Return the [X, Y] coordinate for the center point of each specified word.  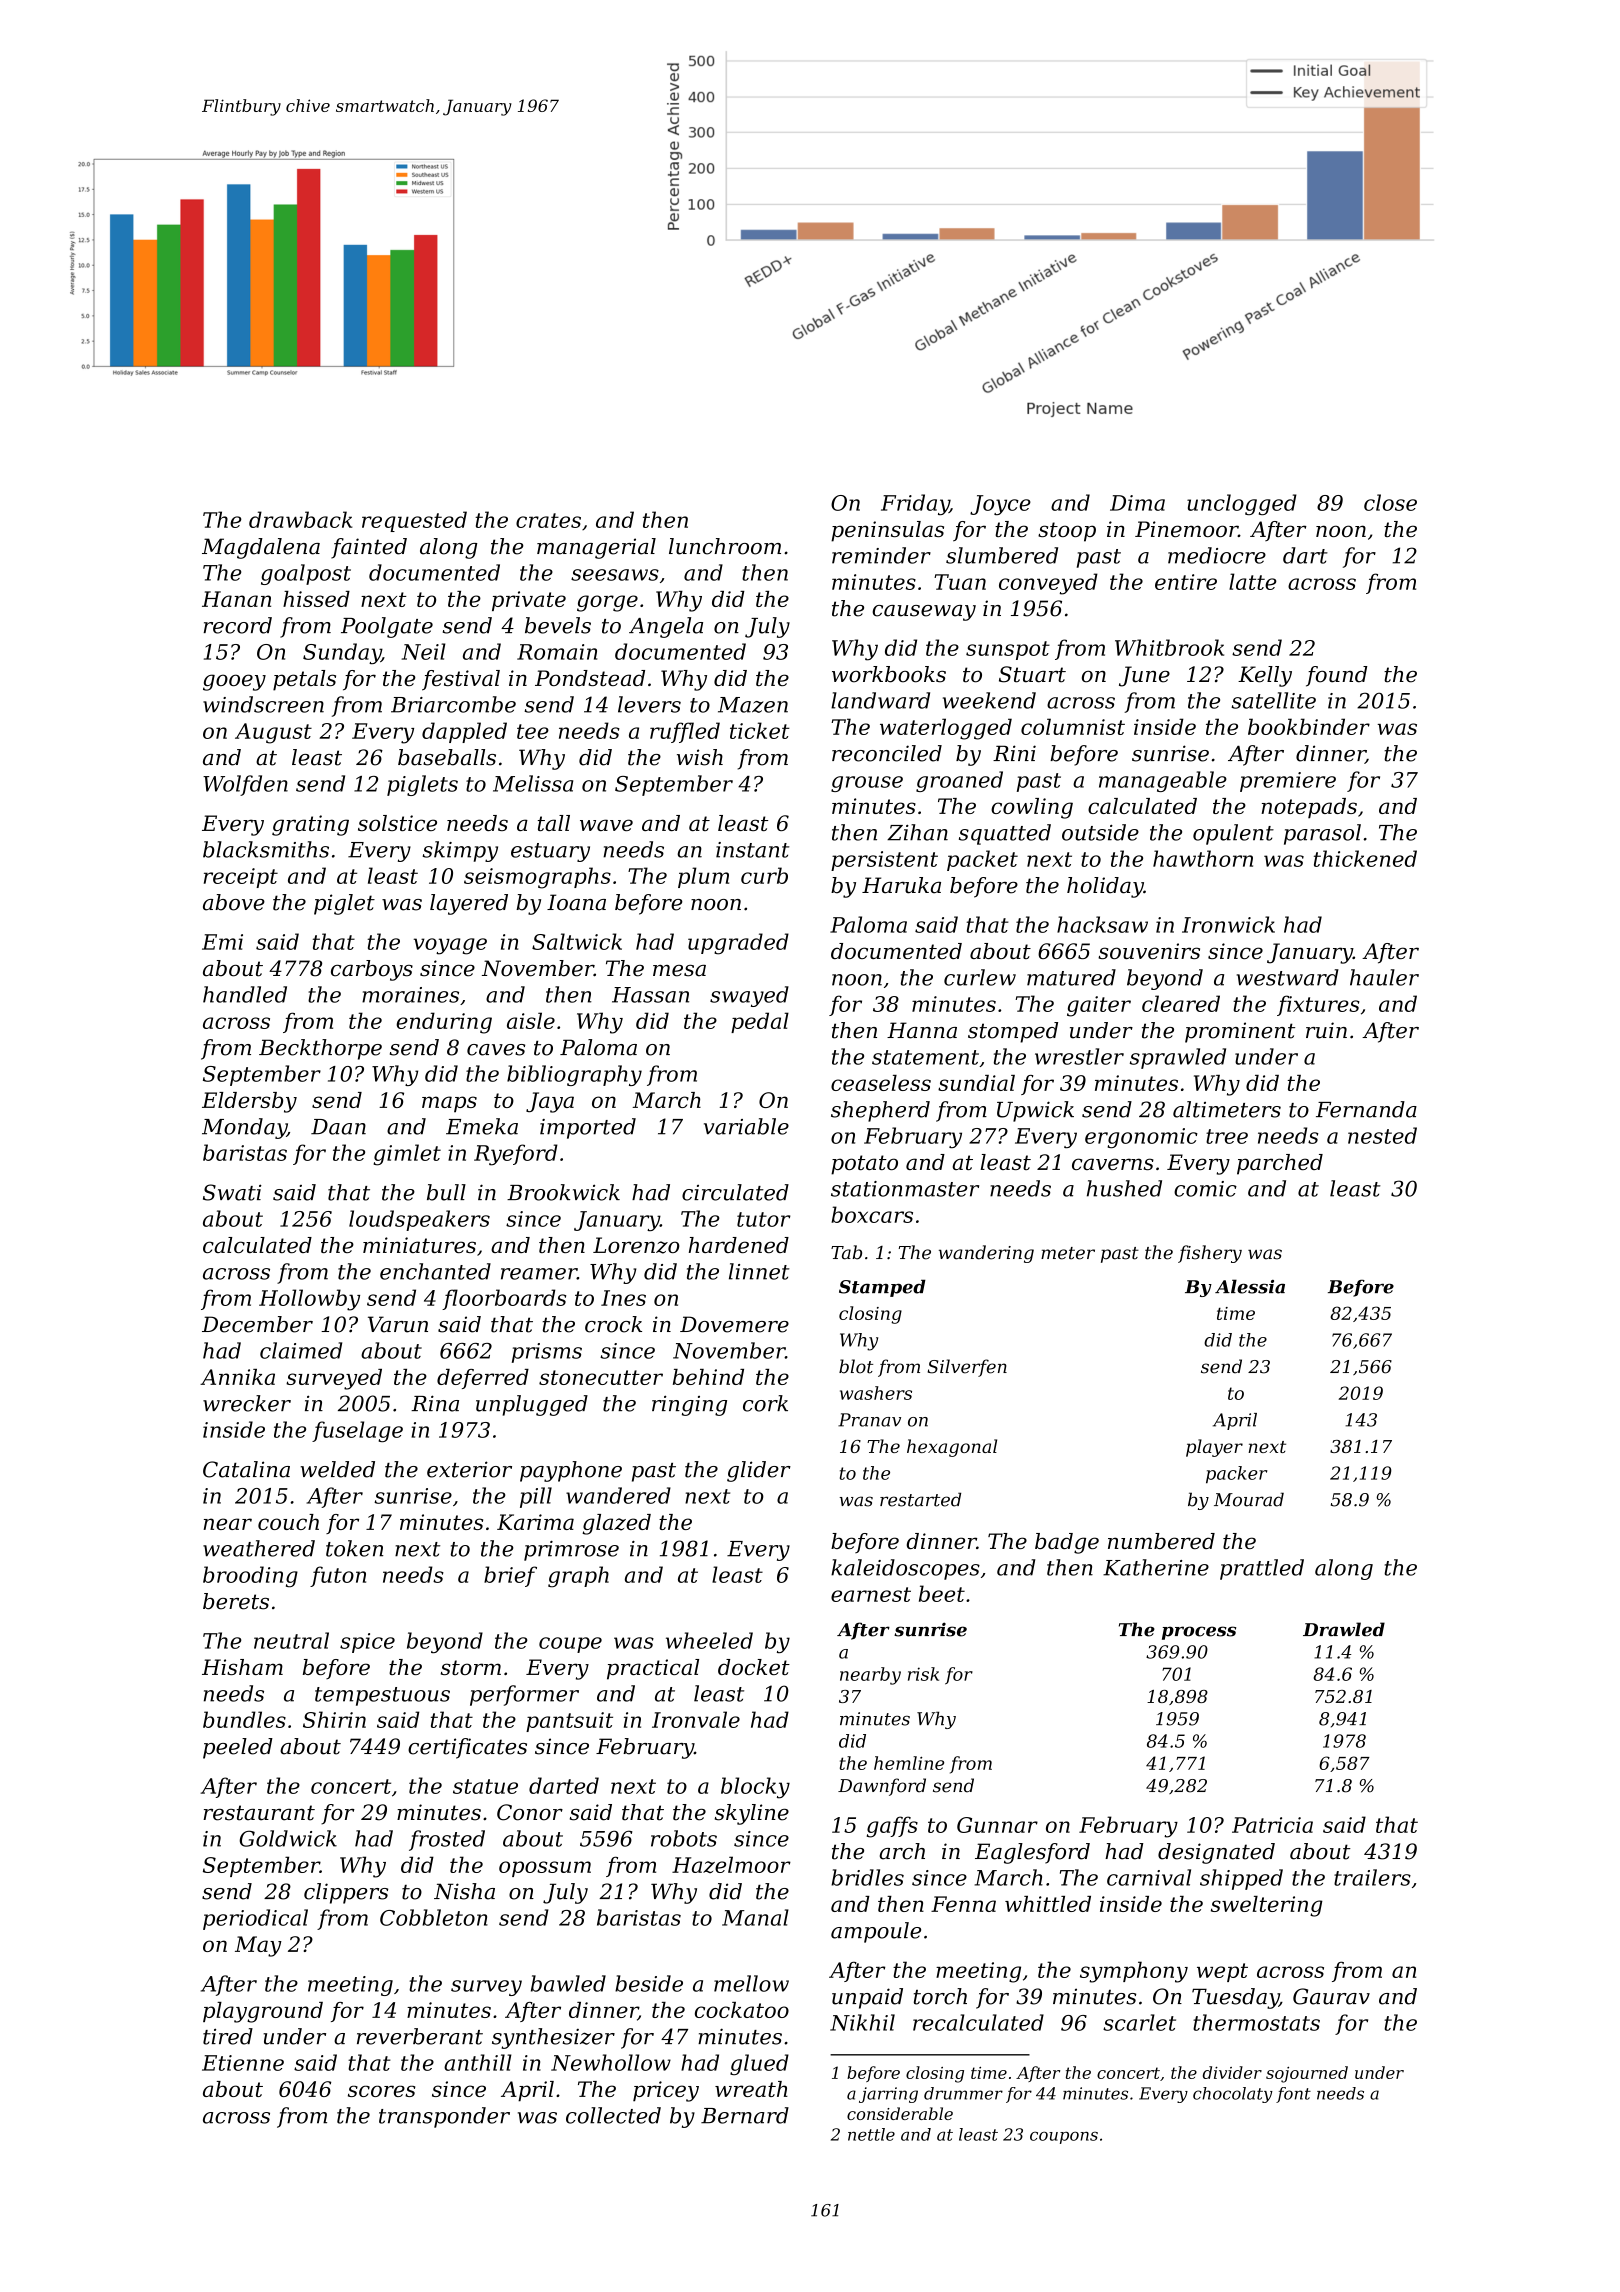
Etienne [243, 2063]
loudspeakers [419, 1220]
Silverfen [967, 1368]
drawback [301, 519]
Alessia [1250, 1286]
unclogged [1242, 504]
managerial [596, 548]
